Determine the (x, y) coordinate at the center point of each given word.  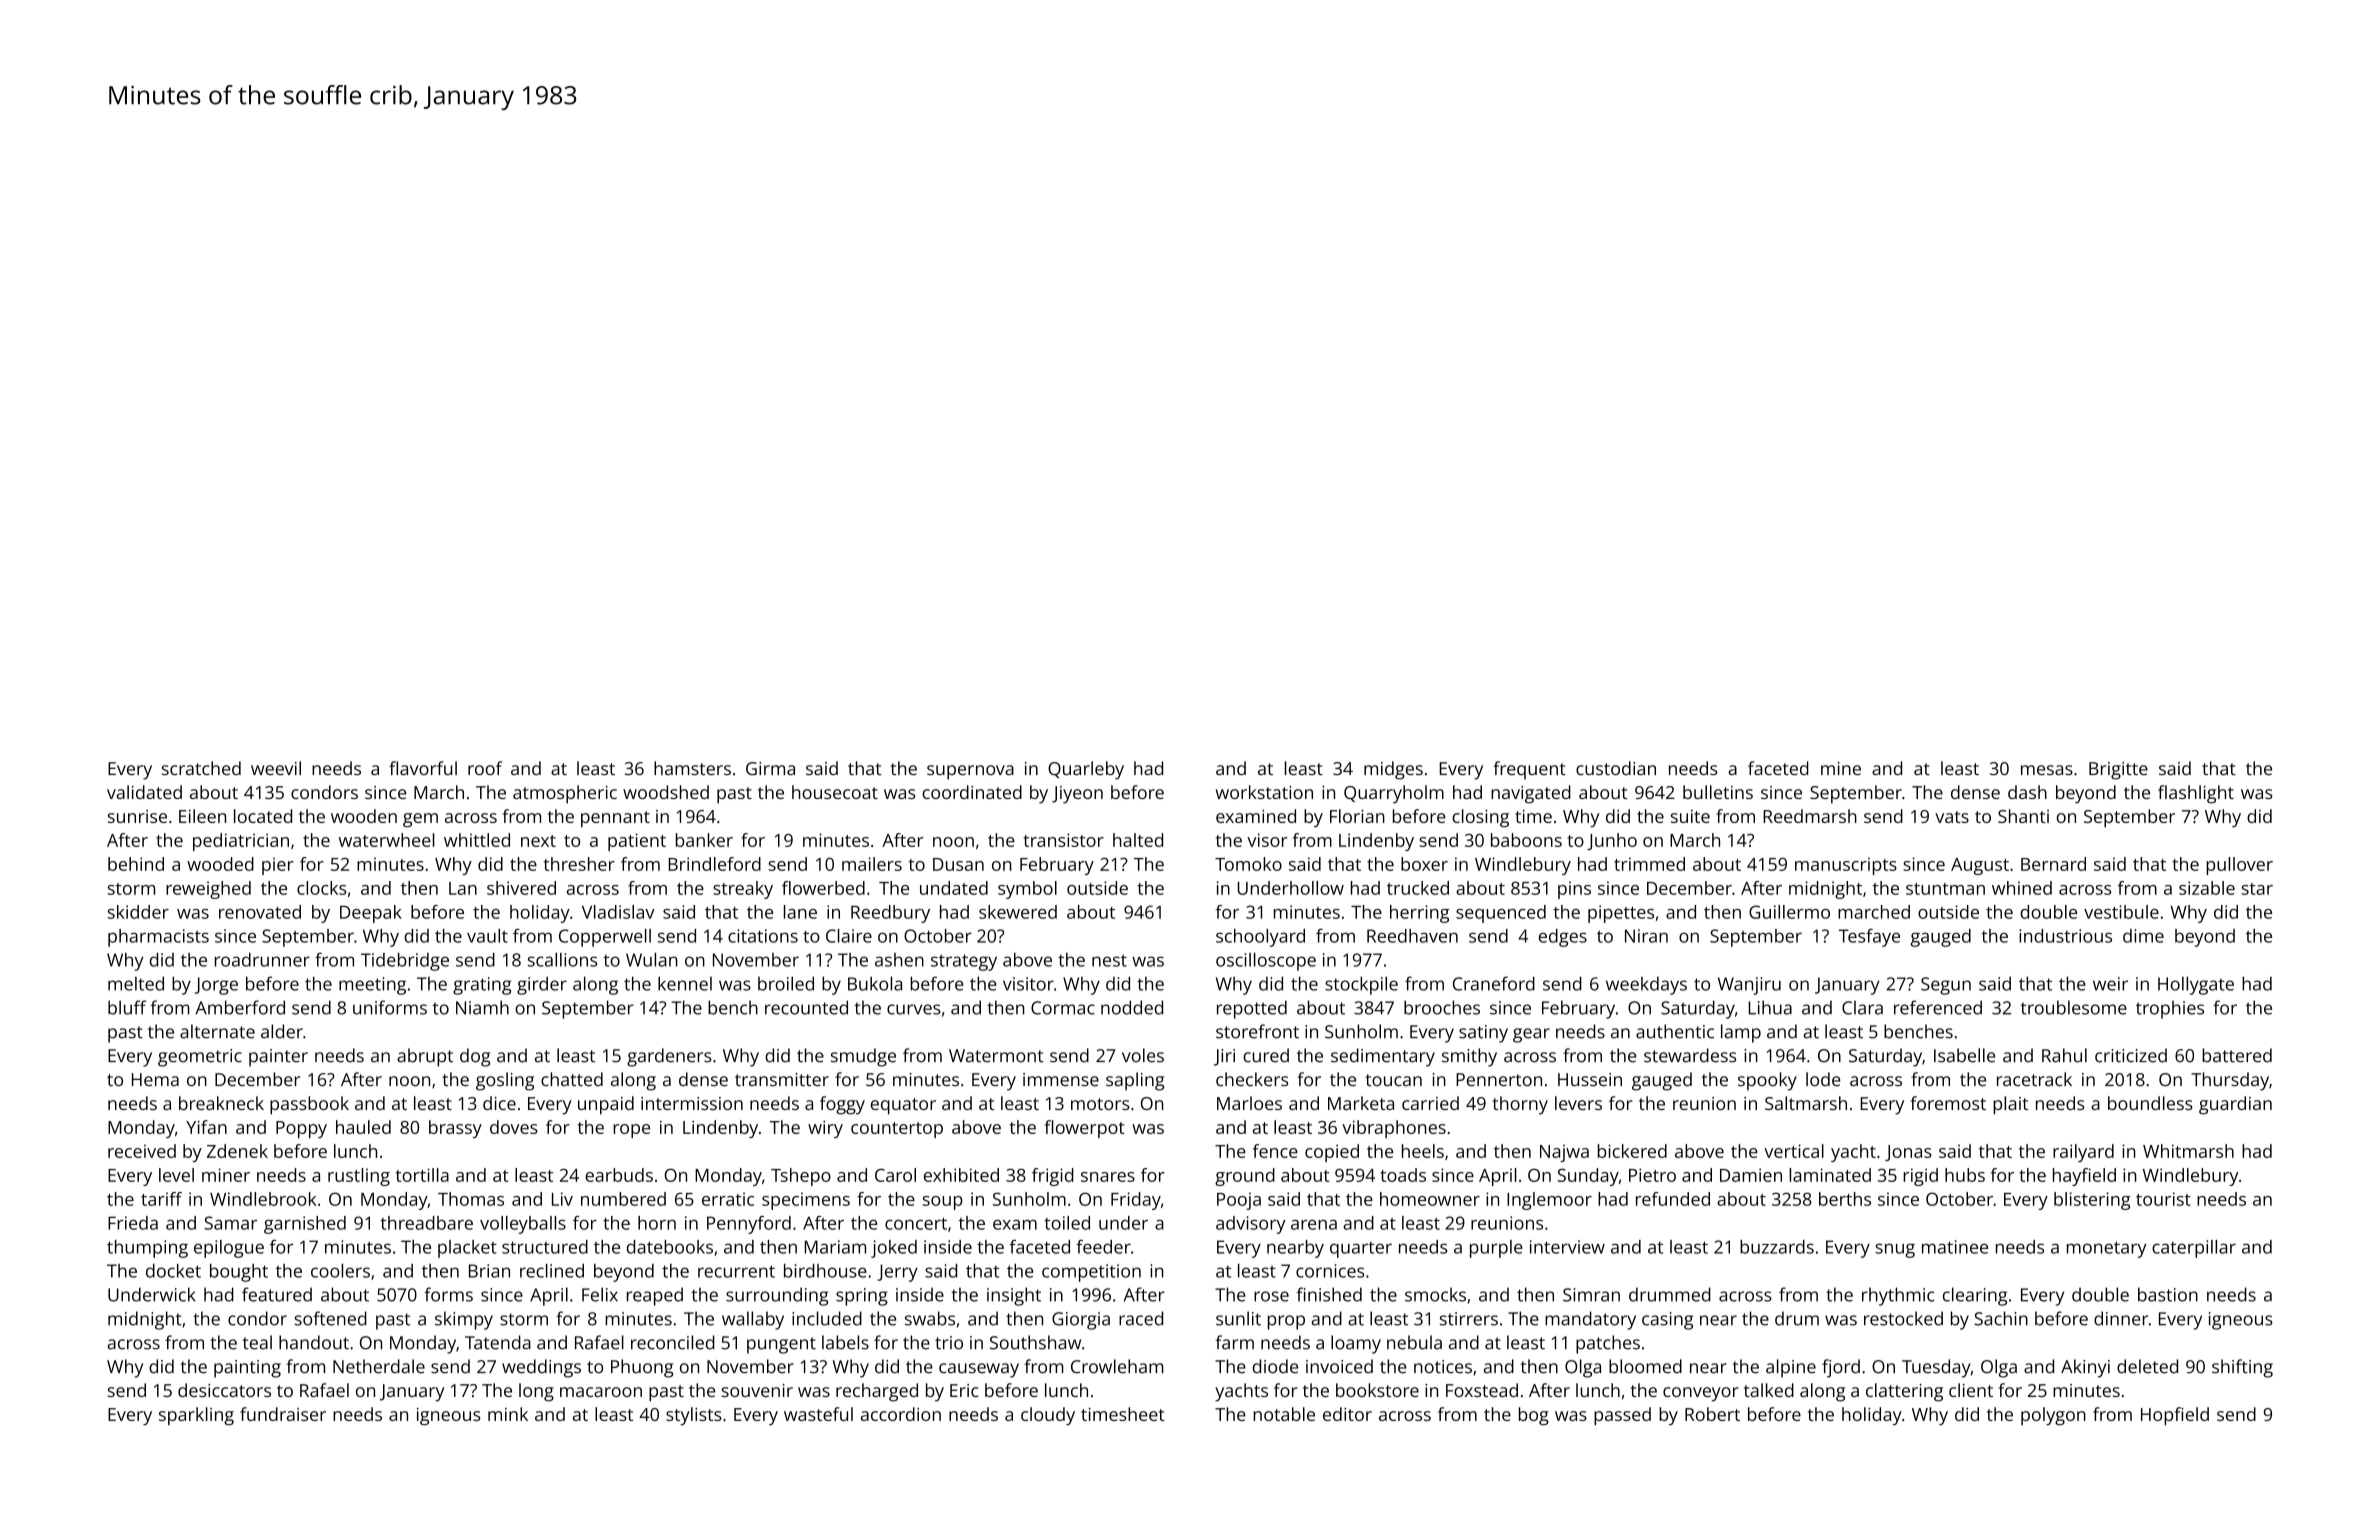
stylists (694, 1416)
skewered (1018, 912)
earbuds (619, 1175)
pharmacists (158, 938)
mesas (2047, 770)
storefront (1257, 1031)
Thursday (2230, 1081)
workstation (1264, 792)
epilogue (229, 1249)
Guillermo (1789, 912)
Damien (1751, 1175)
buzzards (1777, 1247)
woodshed (666, 792)
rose (1271, 1296)
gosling (505, 1081)
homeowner (1430, 1199)
